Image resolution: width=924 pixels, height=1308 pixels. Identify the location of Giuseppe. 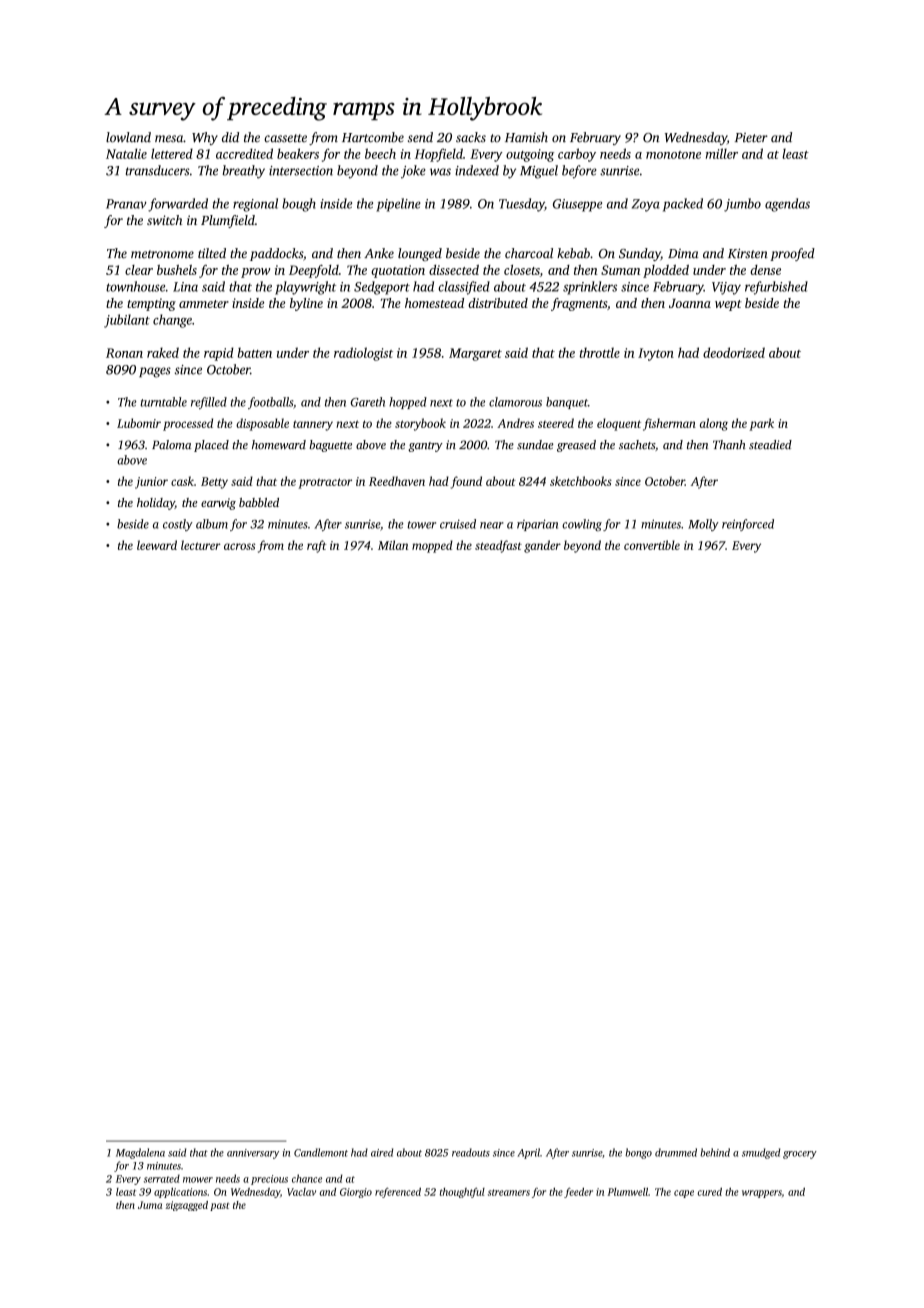
(577, 205).
